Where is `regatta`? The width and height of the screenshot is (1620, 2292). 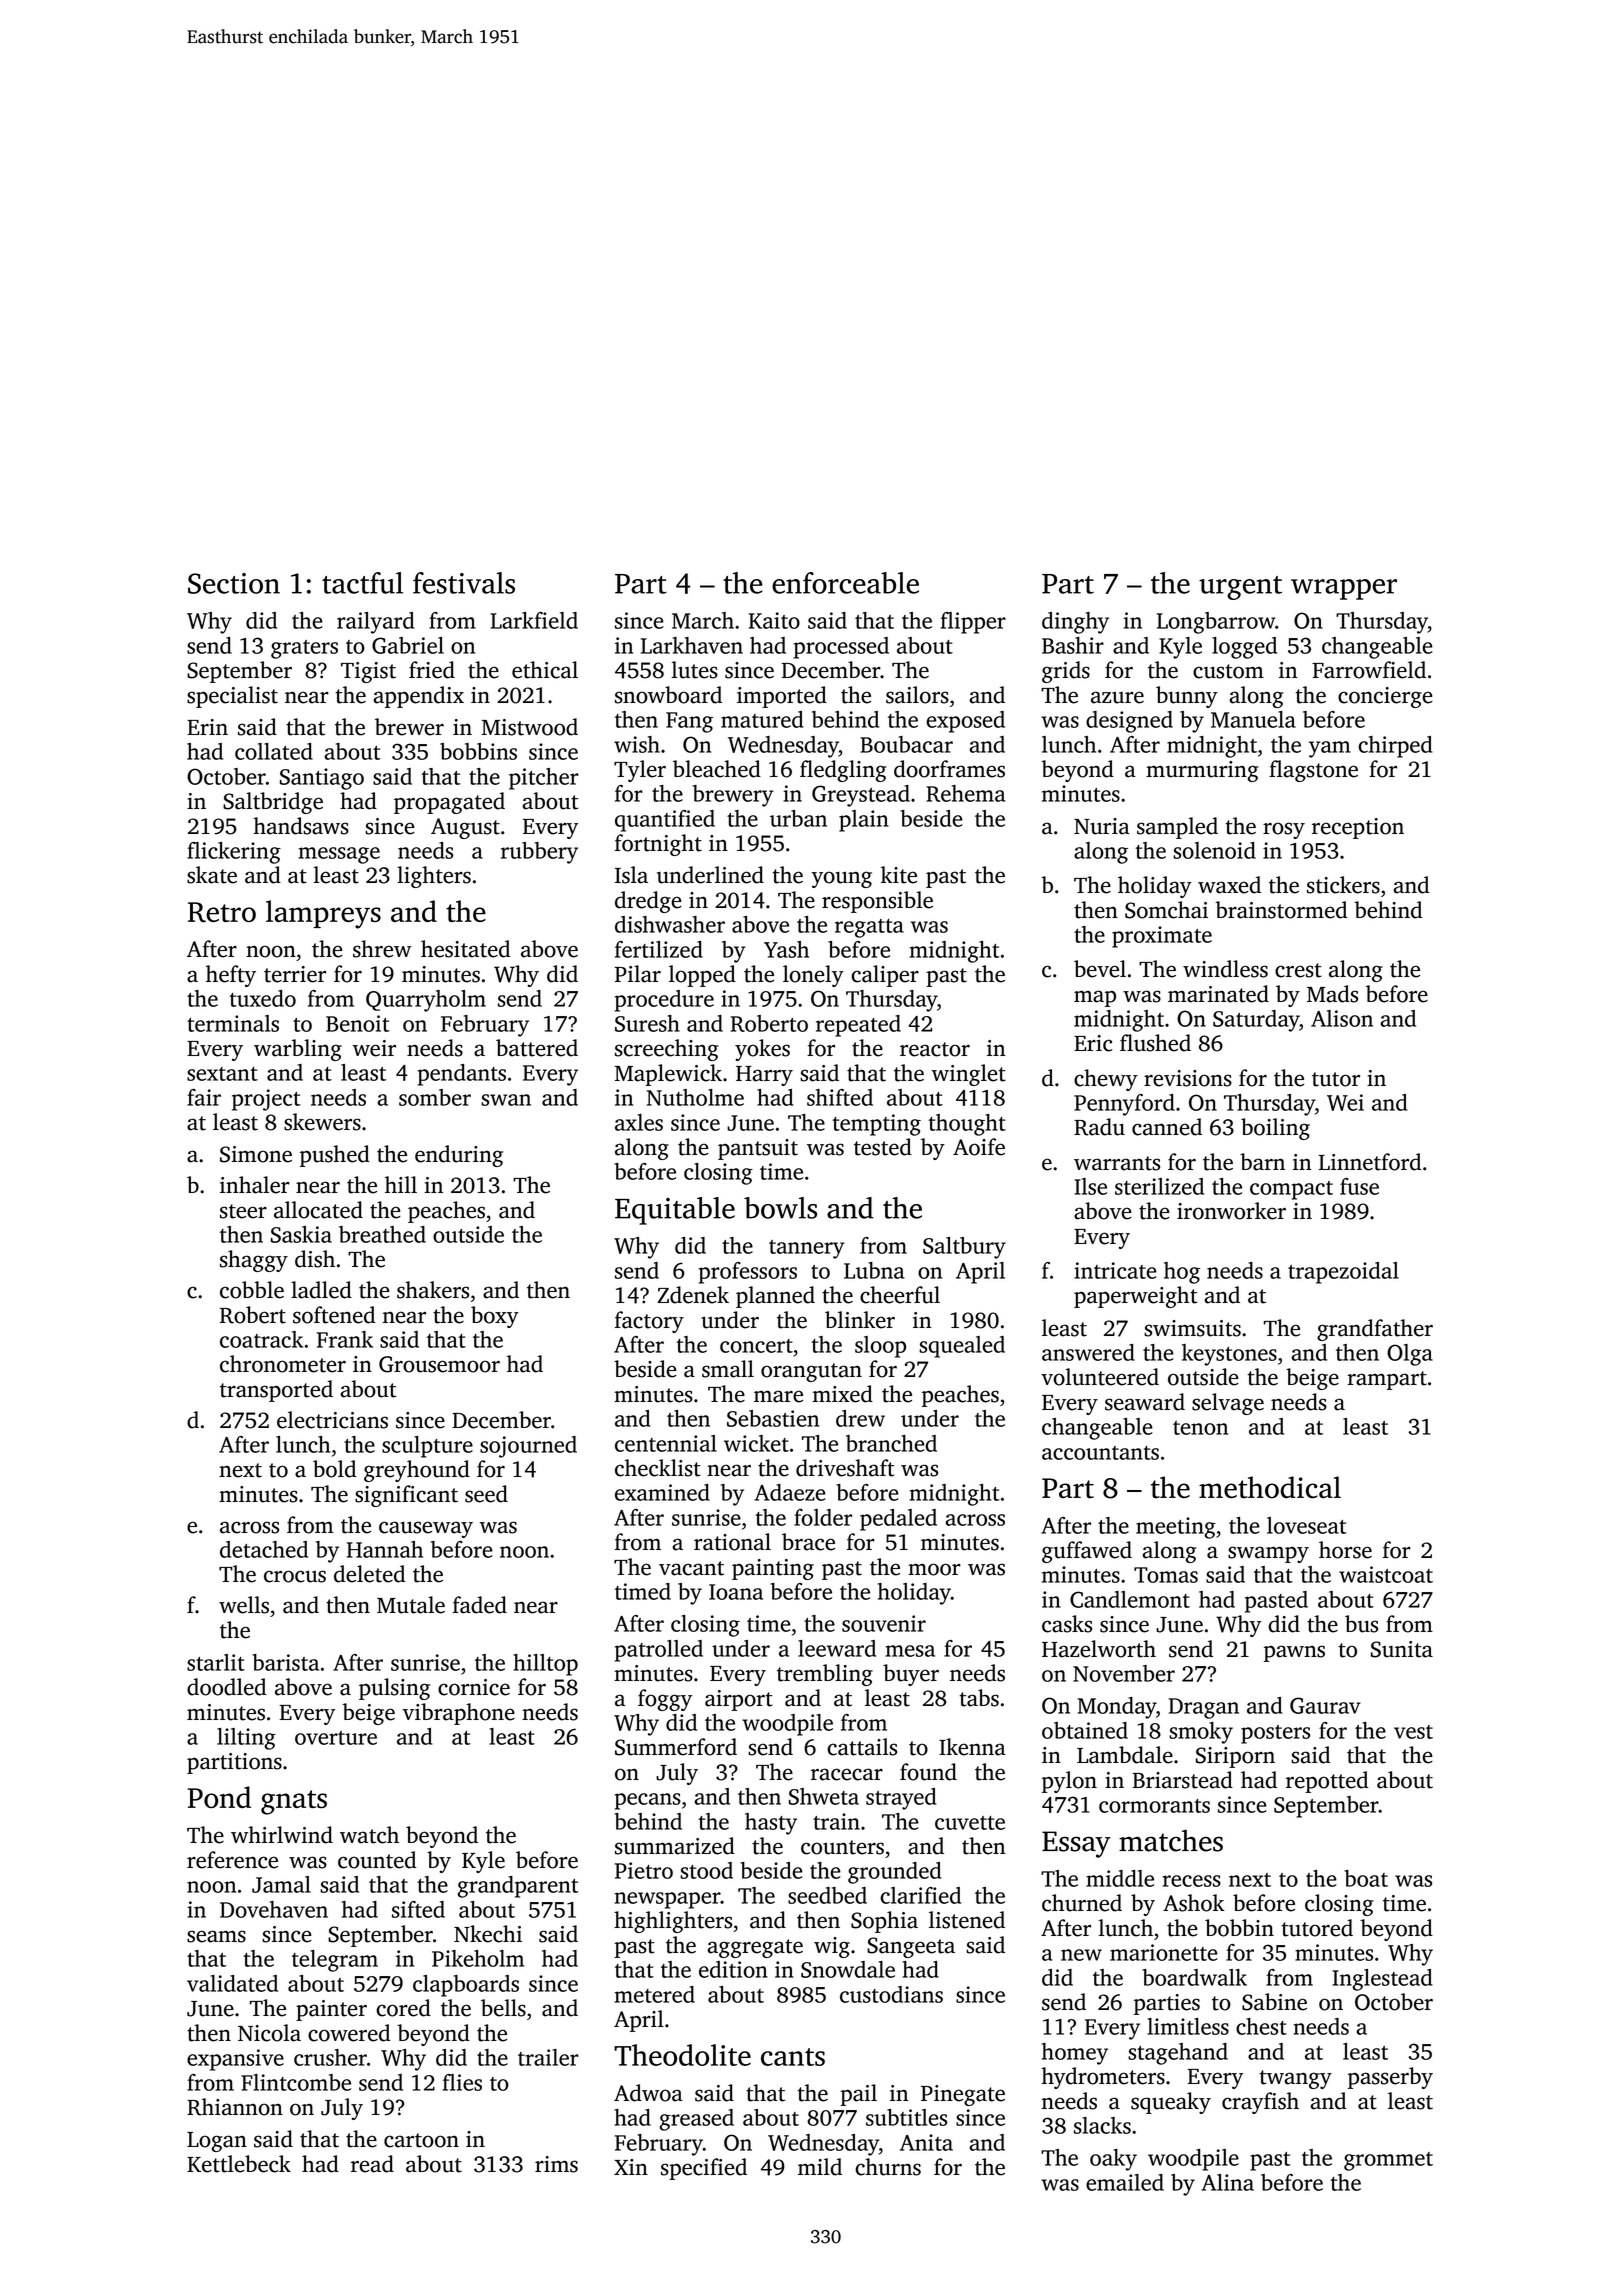
regatta is located at coordinates (869, 928).
